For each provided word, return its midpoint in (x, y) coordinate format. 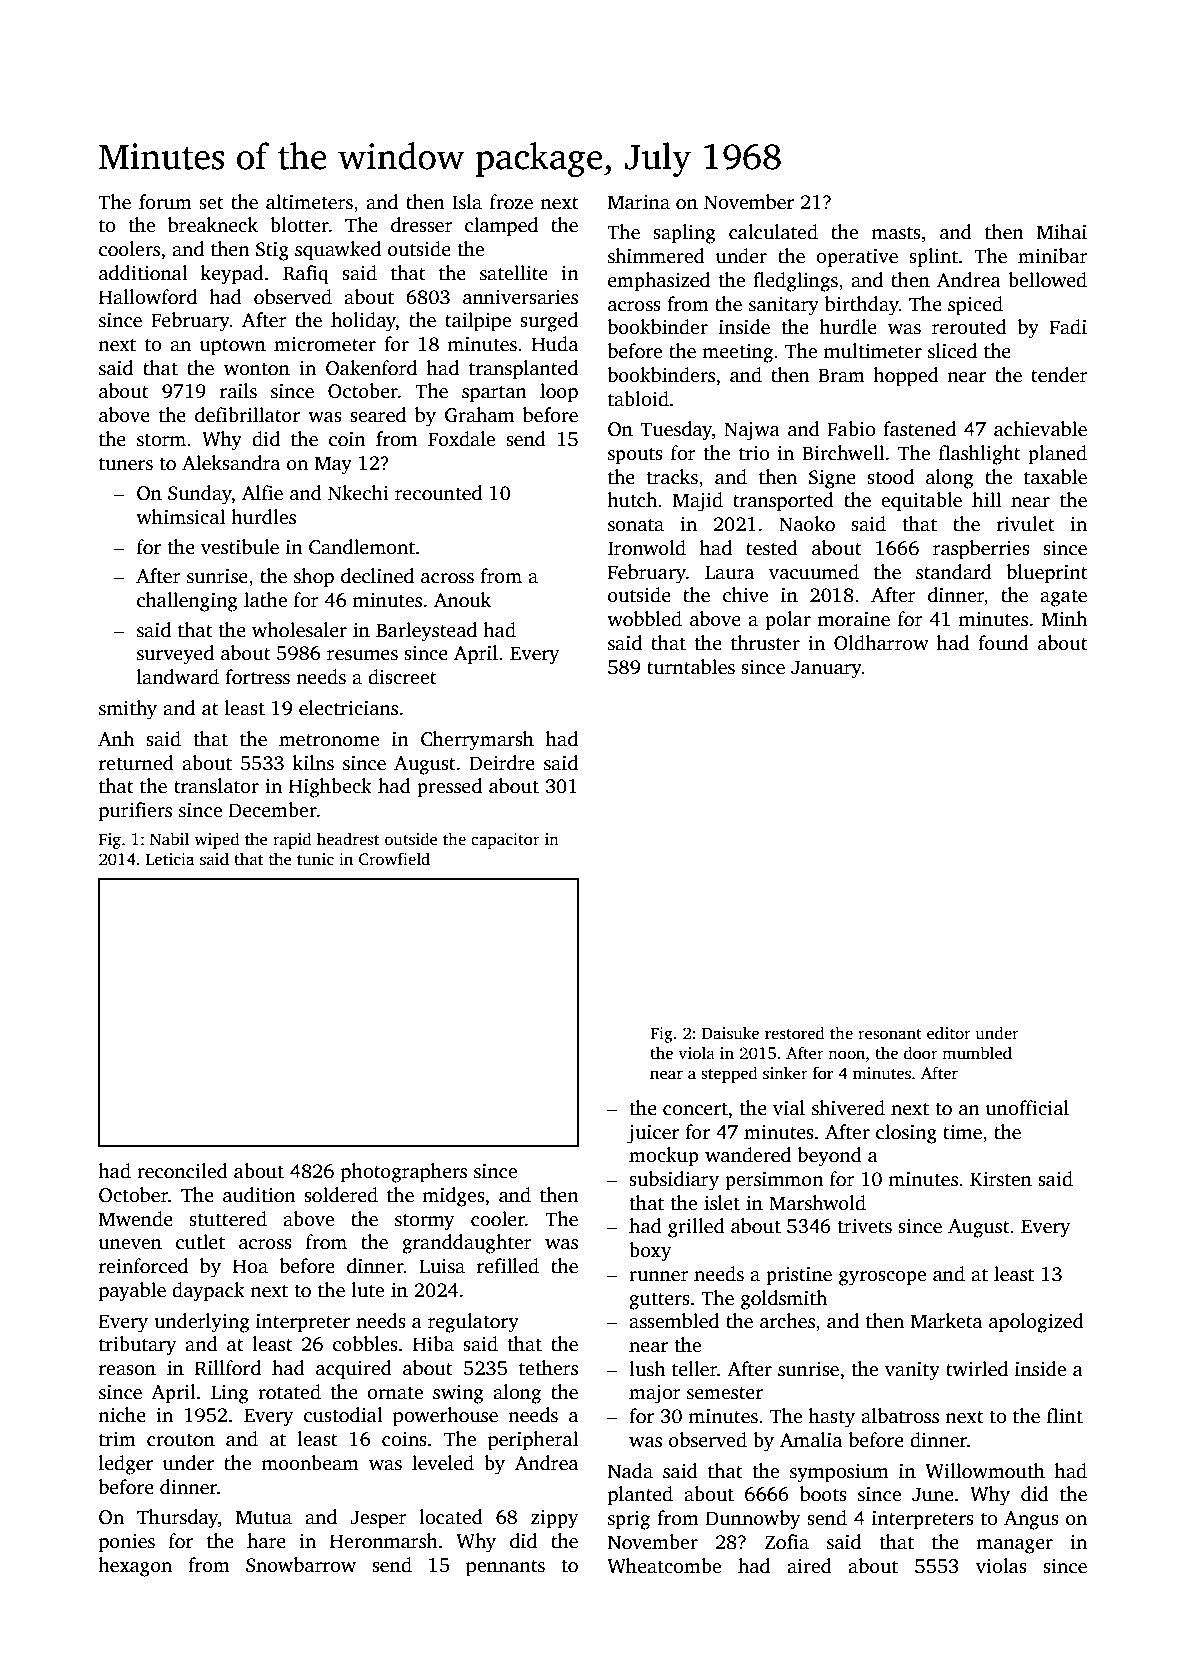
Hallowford (148, 297)
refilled (508, 1266)
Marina (639, 202)
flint (1065, 1416)
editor (949, 1033)
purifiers (135, 812)
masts (896, 233)
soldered (341, 1195)
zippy (555, 1519)
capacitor (505, 841)
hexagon (135, 1567)
